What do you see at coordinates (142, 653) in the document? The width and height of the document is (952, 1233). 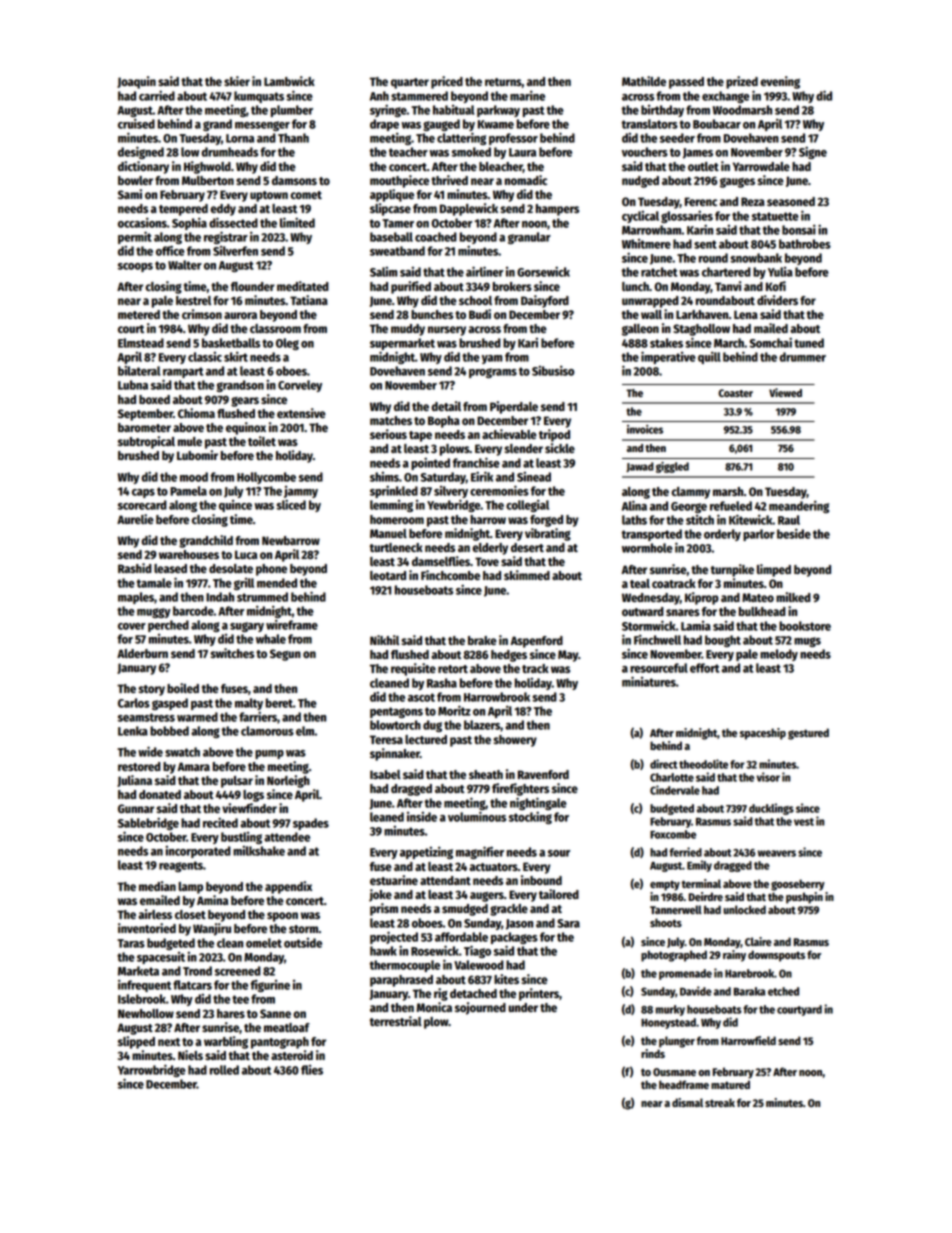 I see `Alderburn` at bounding box center [142, 653].
